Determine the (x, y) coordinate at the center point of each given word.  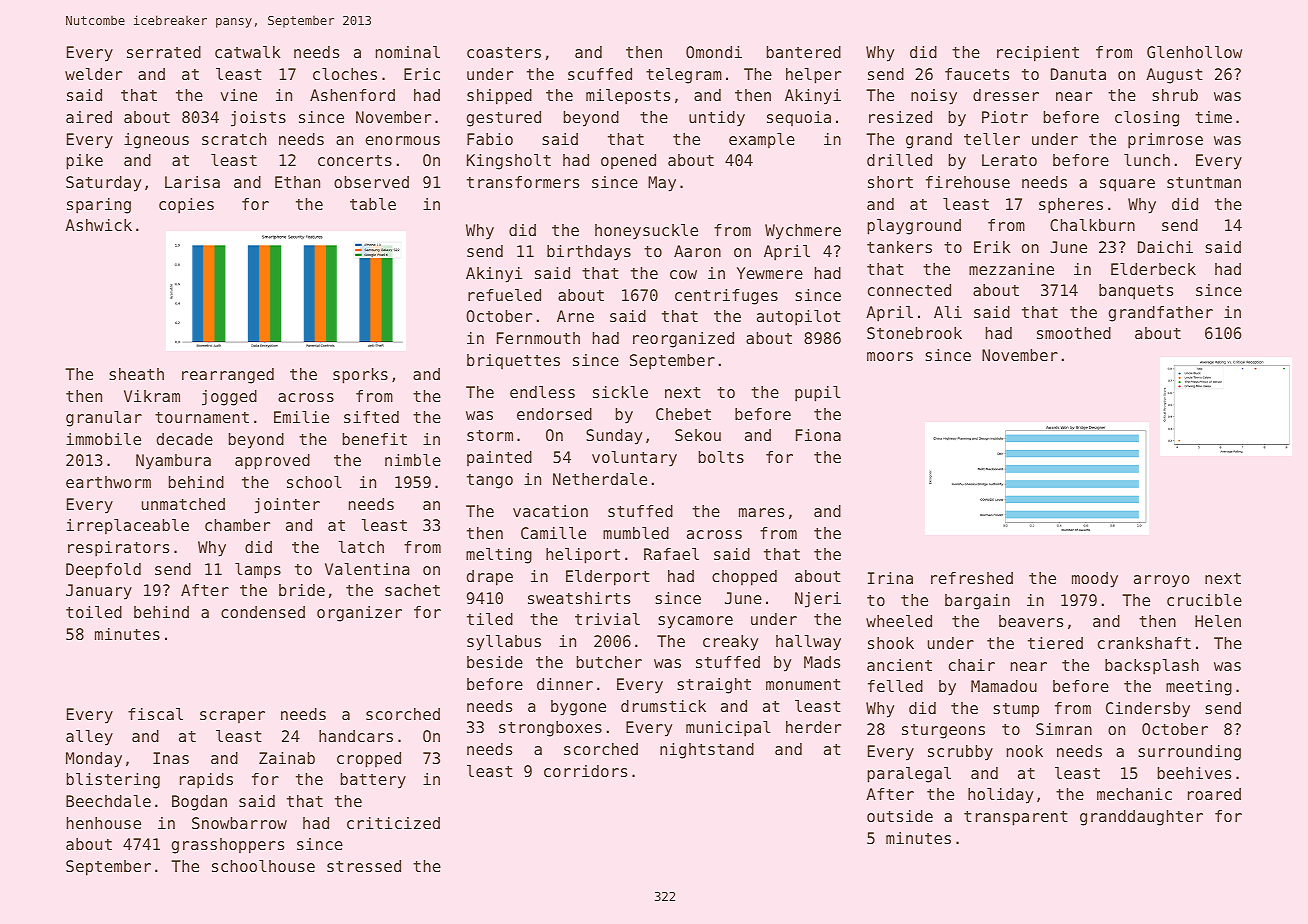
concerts (355, 160)
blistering (113, 781)
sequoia (799, 119)
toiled (94, 612)
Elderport (608, 578)
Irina (890, 578)
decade (184, 439)
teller (992, 139)
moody (1095, 580)
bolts (721, 457)
